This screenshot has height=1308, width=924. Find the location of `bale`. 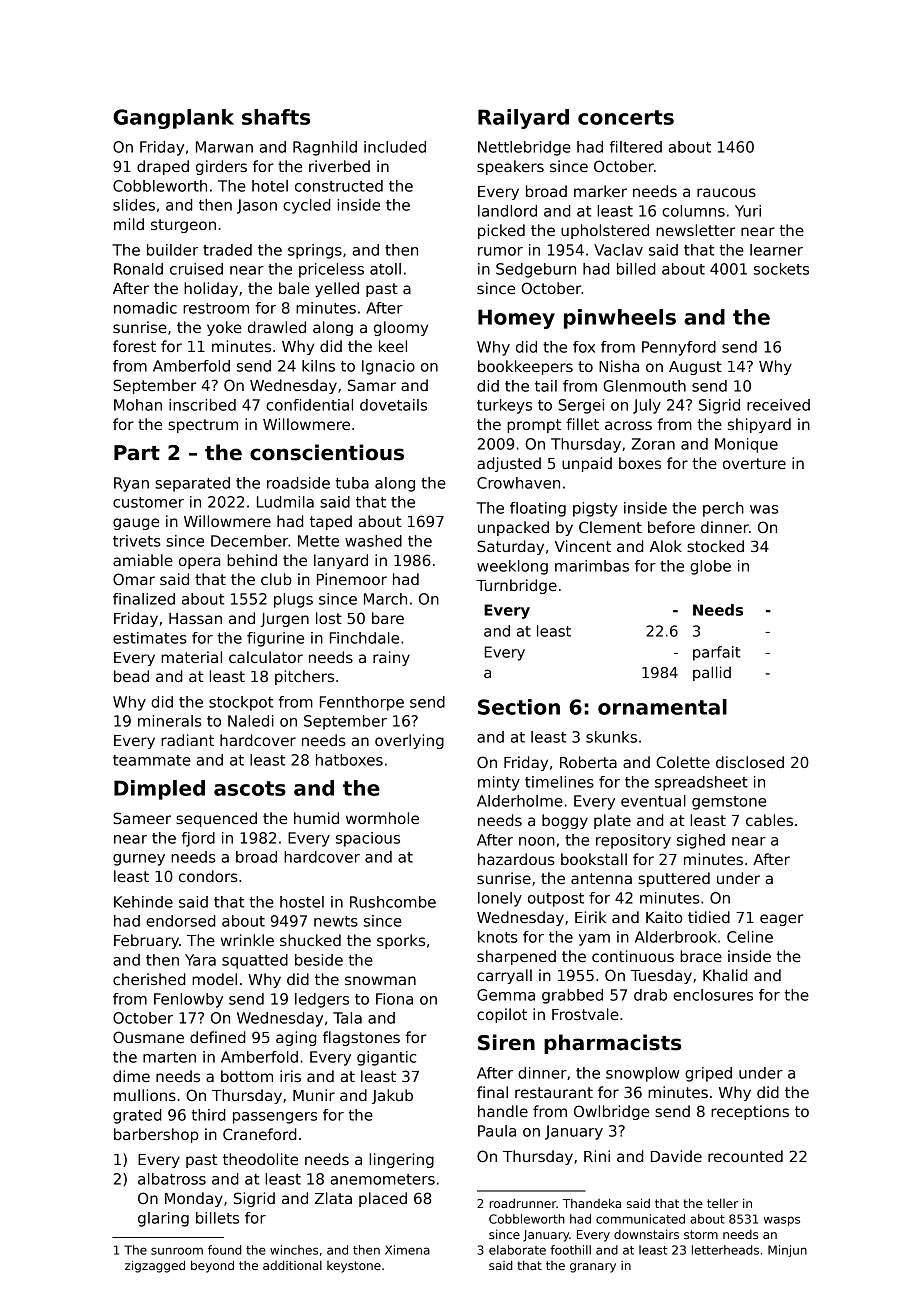

bale is located at coordinates (294, 288).
